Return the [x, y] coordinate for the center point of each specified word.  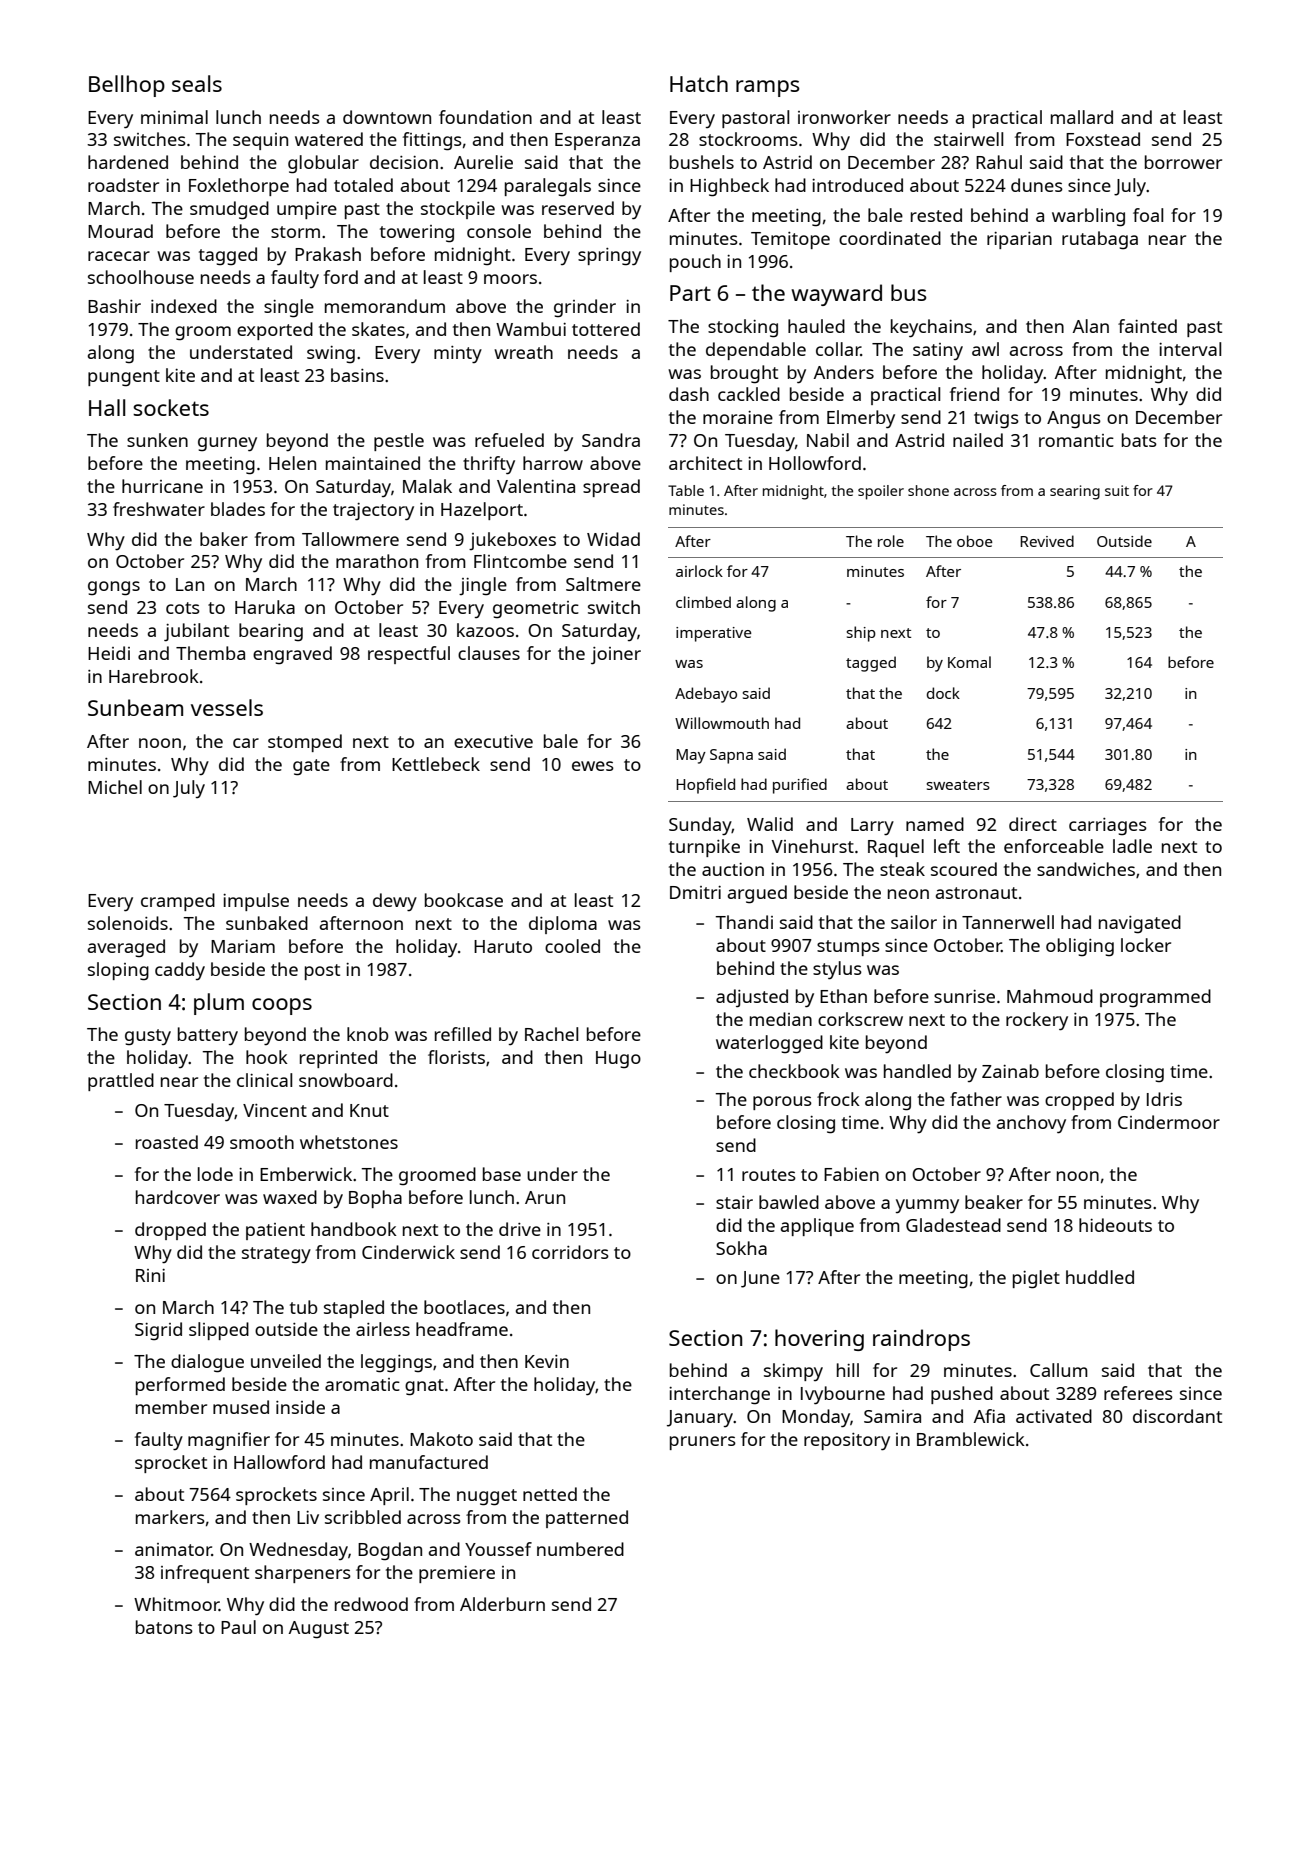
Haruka [265, 607]
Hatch [699, 83]
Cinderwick [408, 1252]
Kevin [547, 1361]
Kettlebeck [436, 764]
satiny [938, 351]
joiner [616, 656]
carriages [1108, 827]
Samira [892, 1416]
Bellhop [127, 86]
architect [705, 463]
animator [173, 1549]
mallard [1082, 117]
